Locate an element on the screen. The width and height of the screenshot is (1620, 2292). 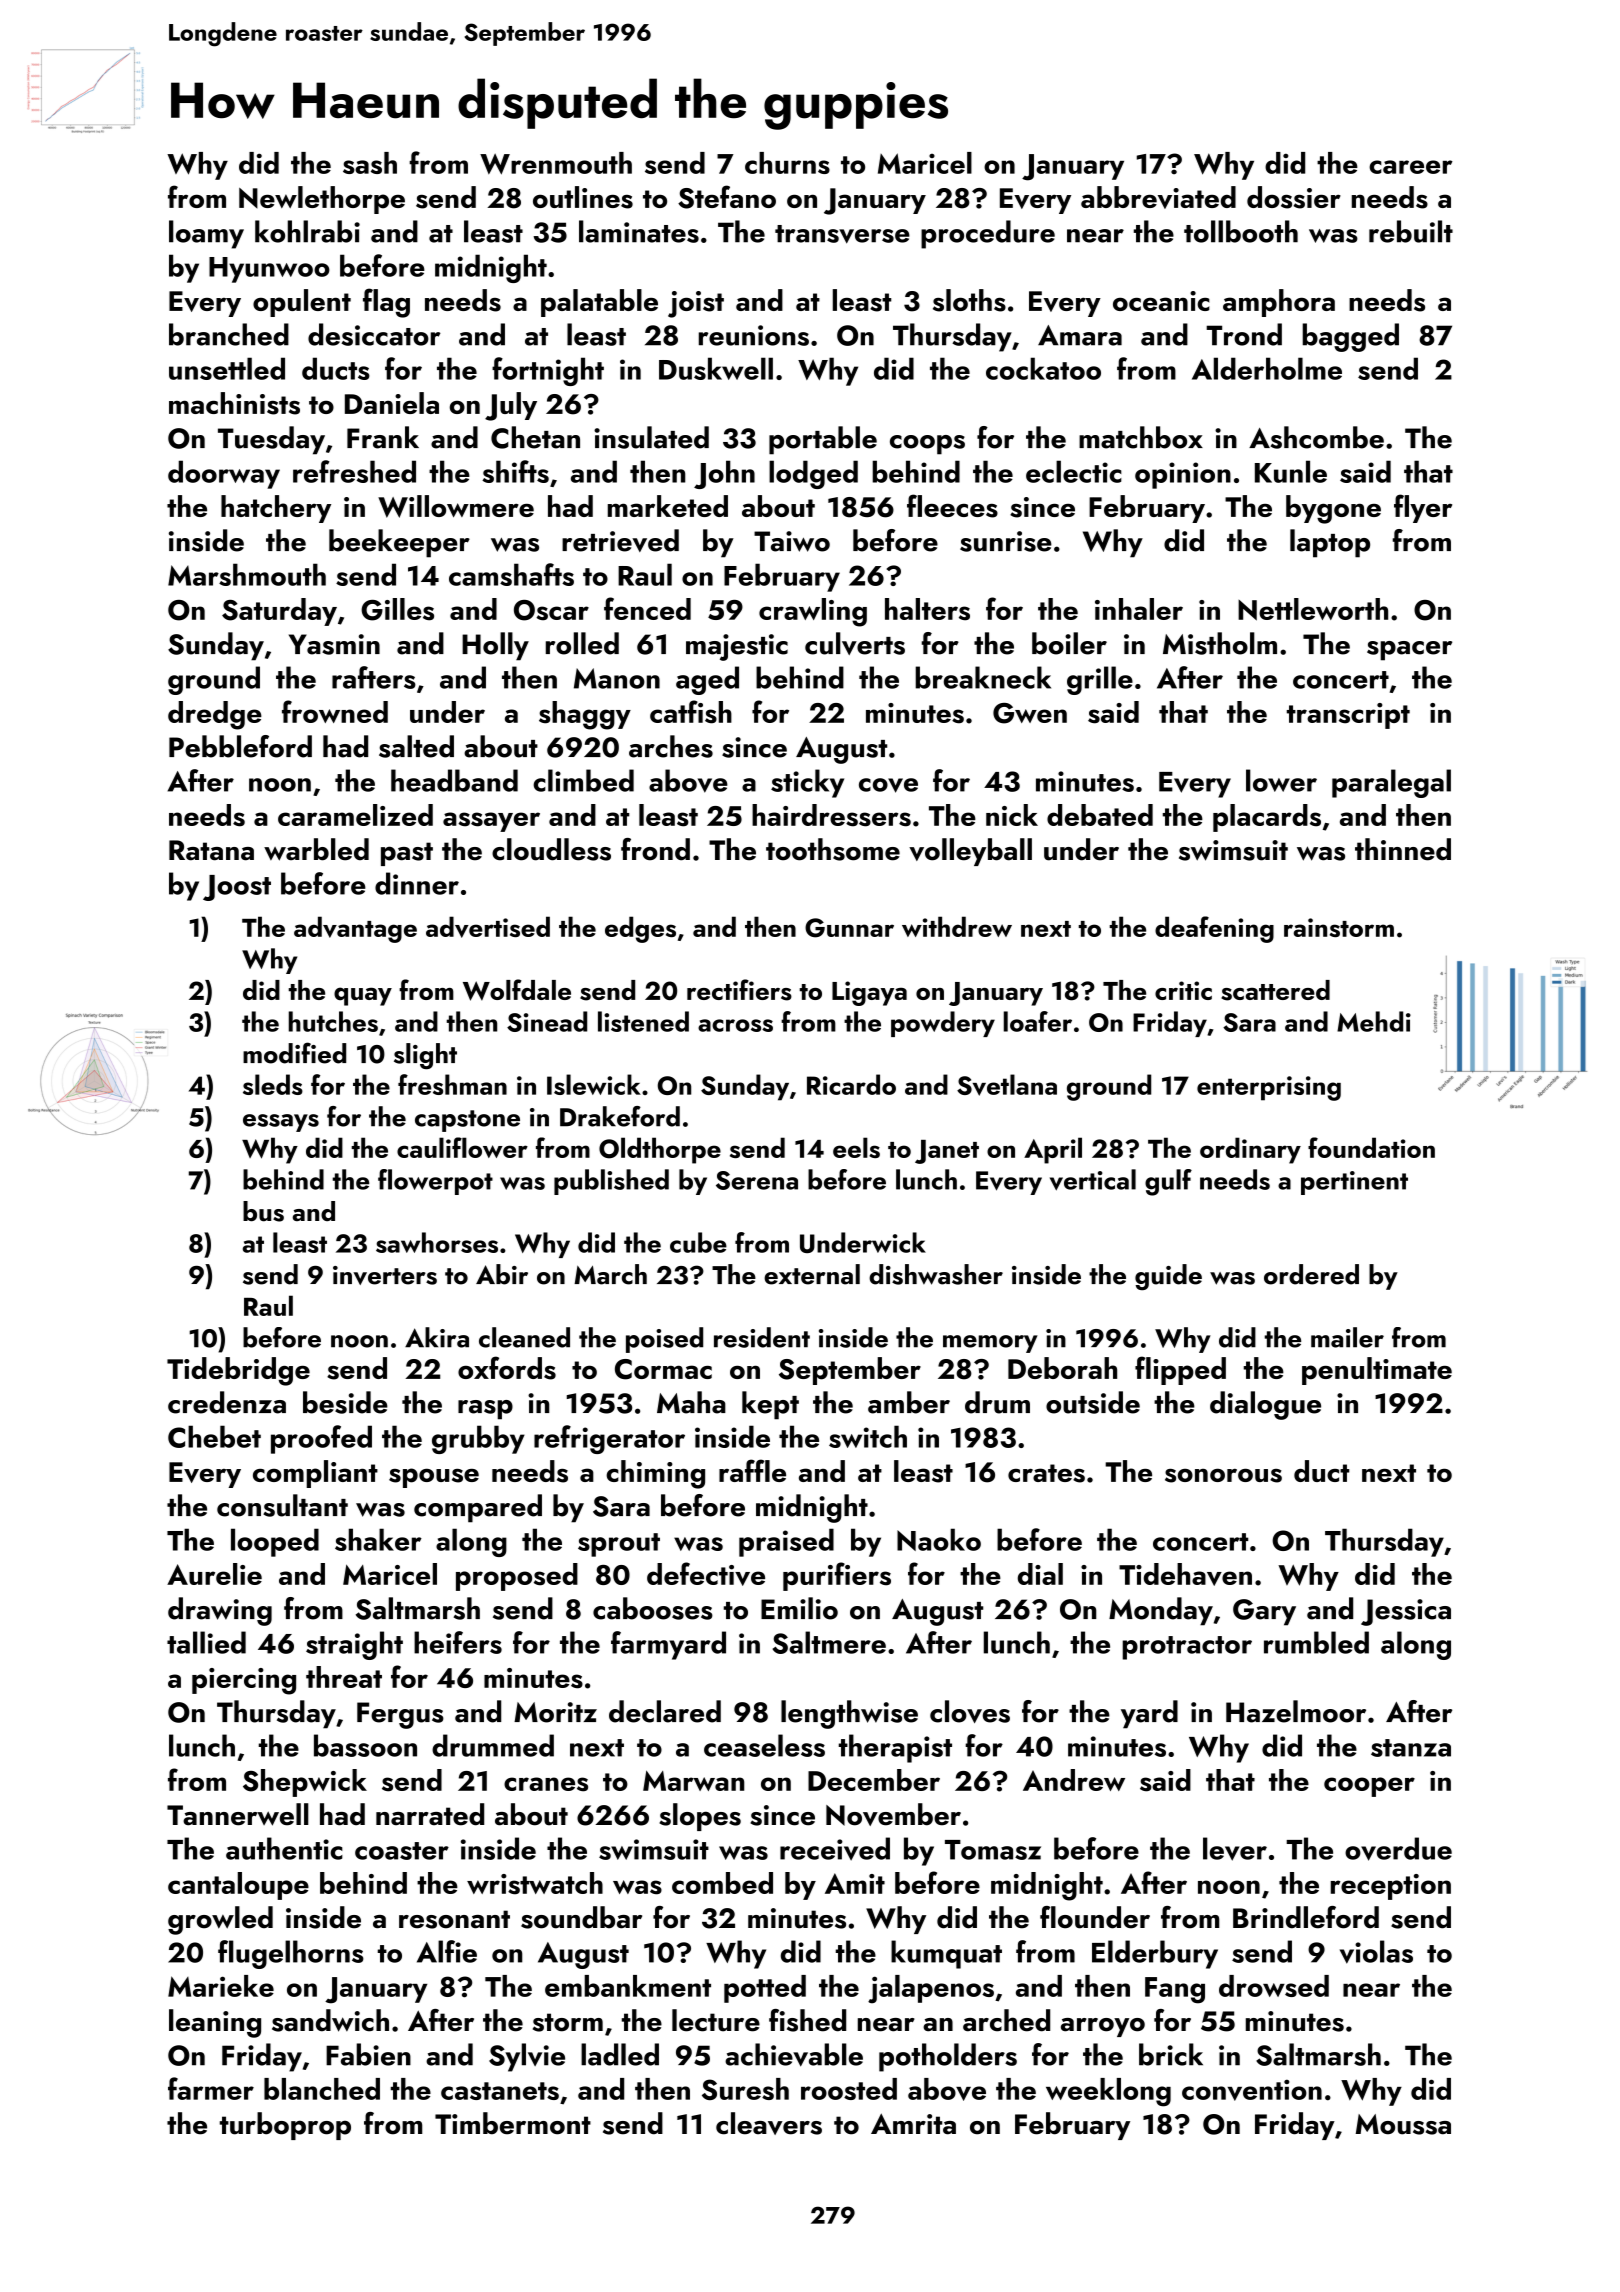
Jessica is located at coordinates (1406, 1612).
